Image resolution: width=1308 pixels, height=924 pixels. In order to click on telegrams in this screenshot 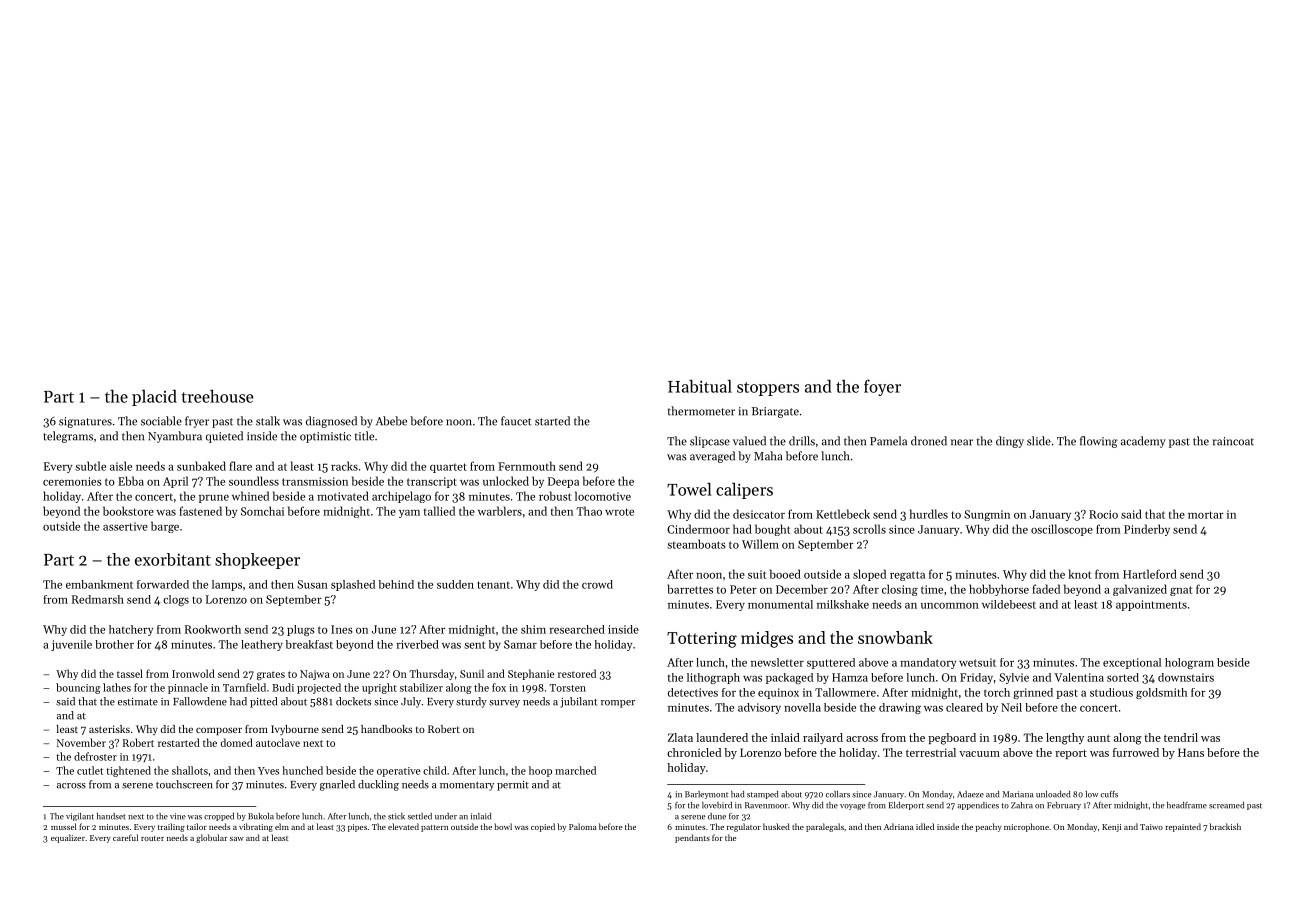, I will do `click(68, 437)`.
